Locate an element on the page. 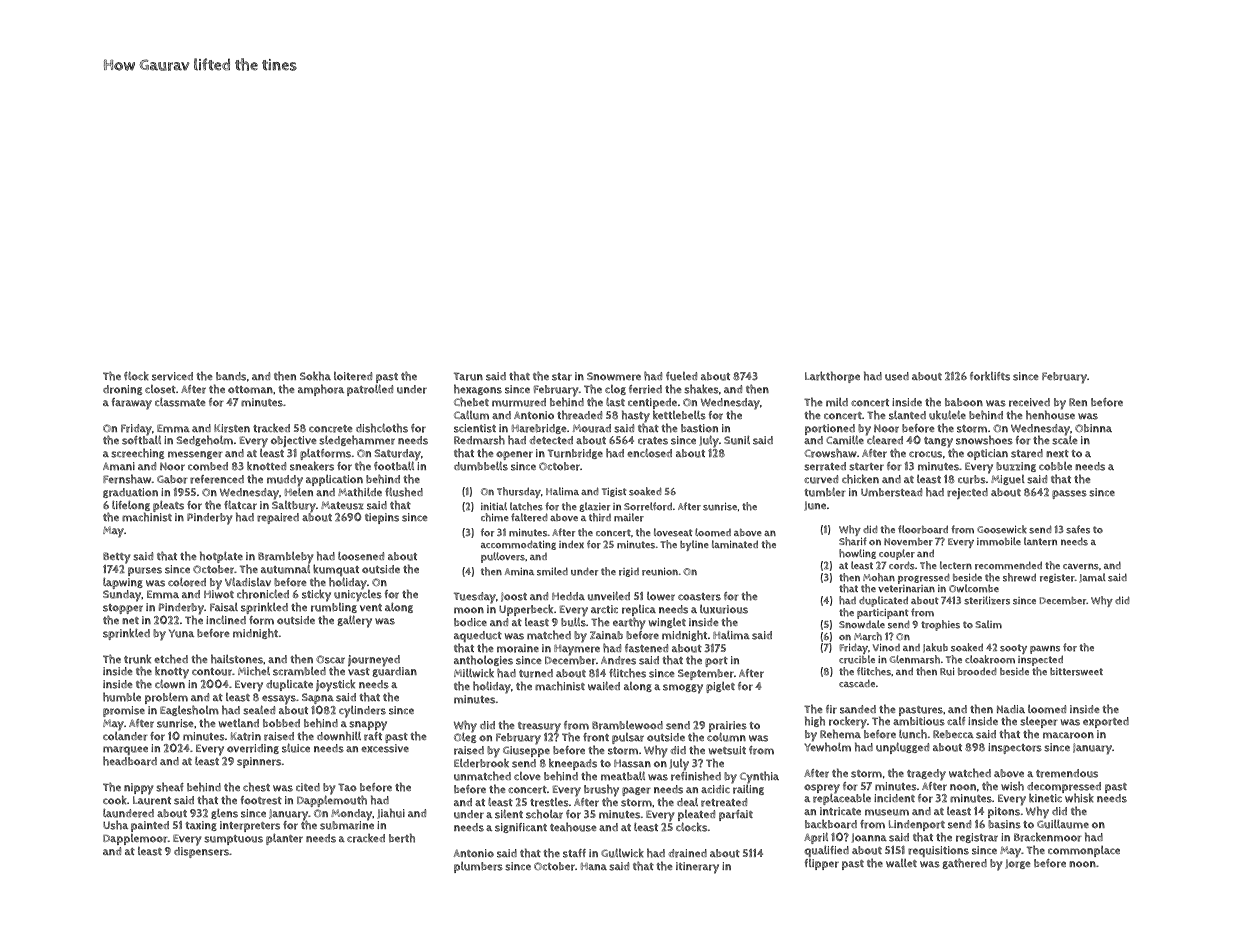 This page has width=1233, height=952. Umberstead is located at coordinates (891, 492).
